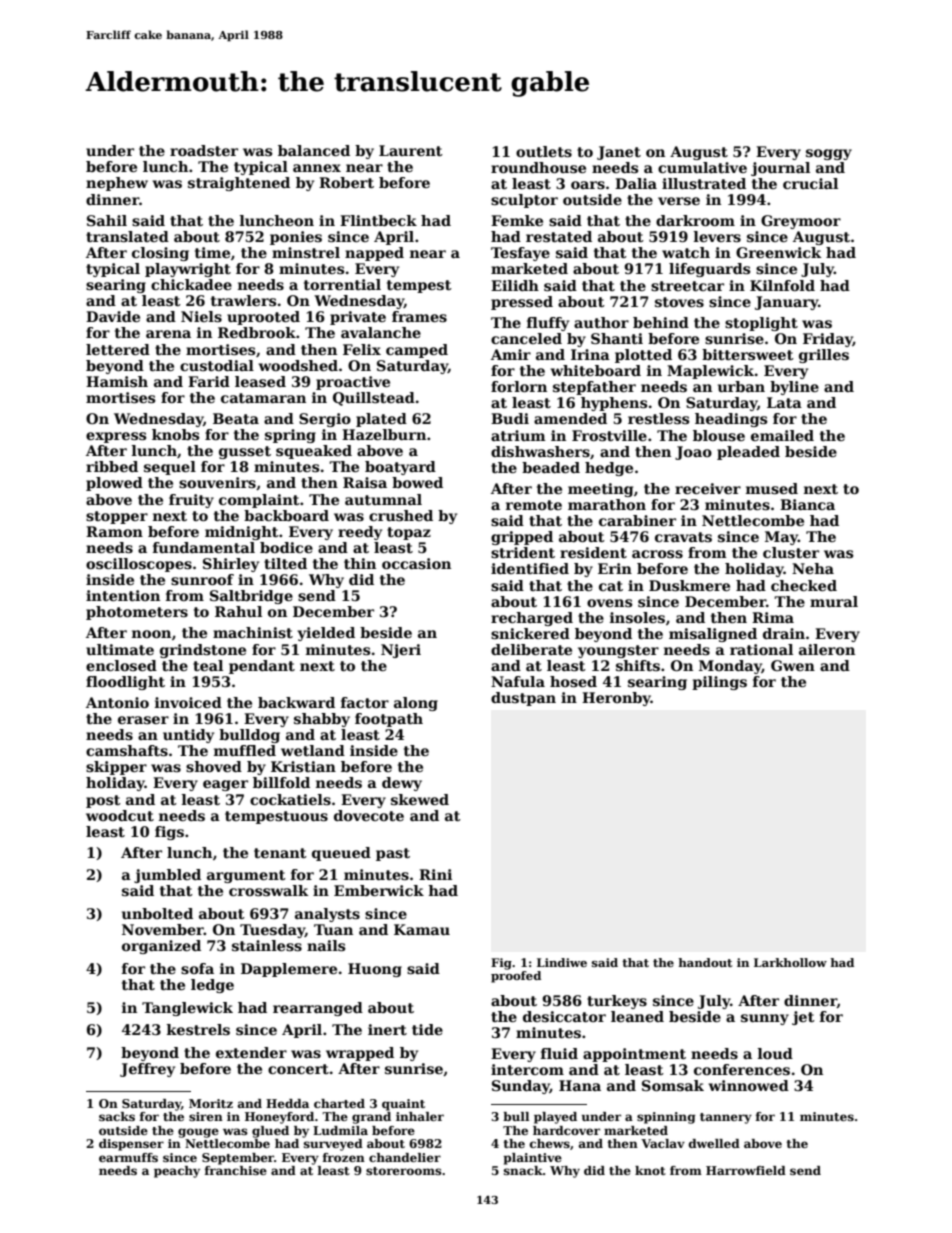  Describe the element at coordinates (204, 150) in the screenshot. I see `roadster` at that location.
